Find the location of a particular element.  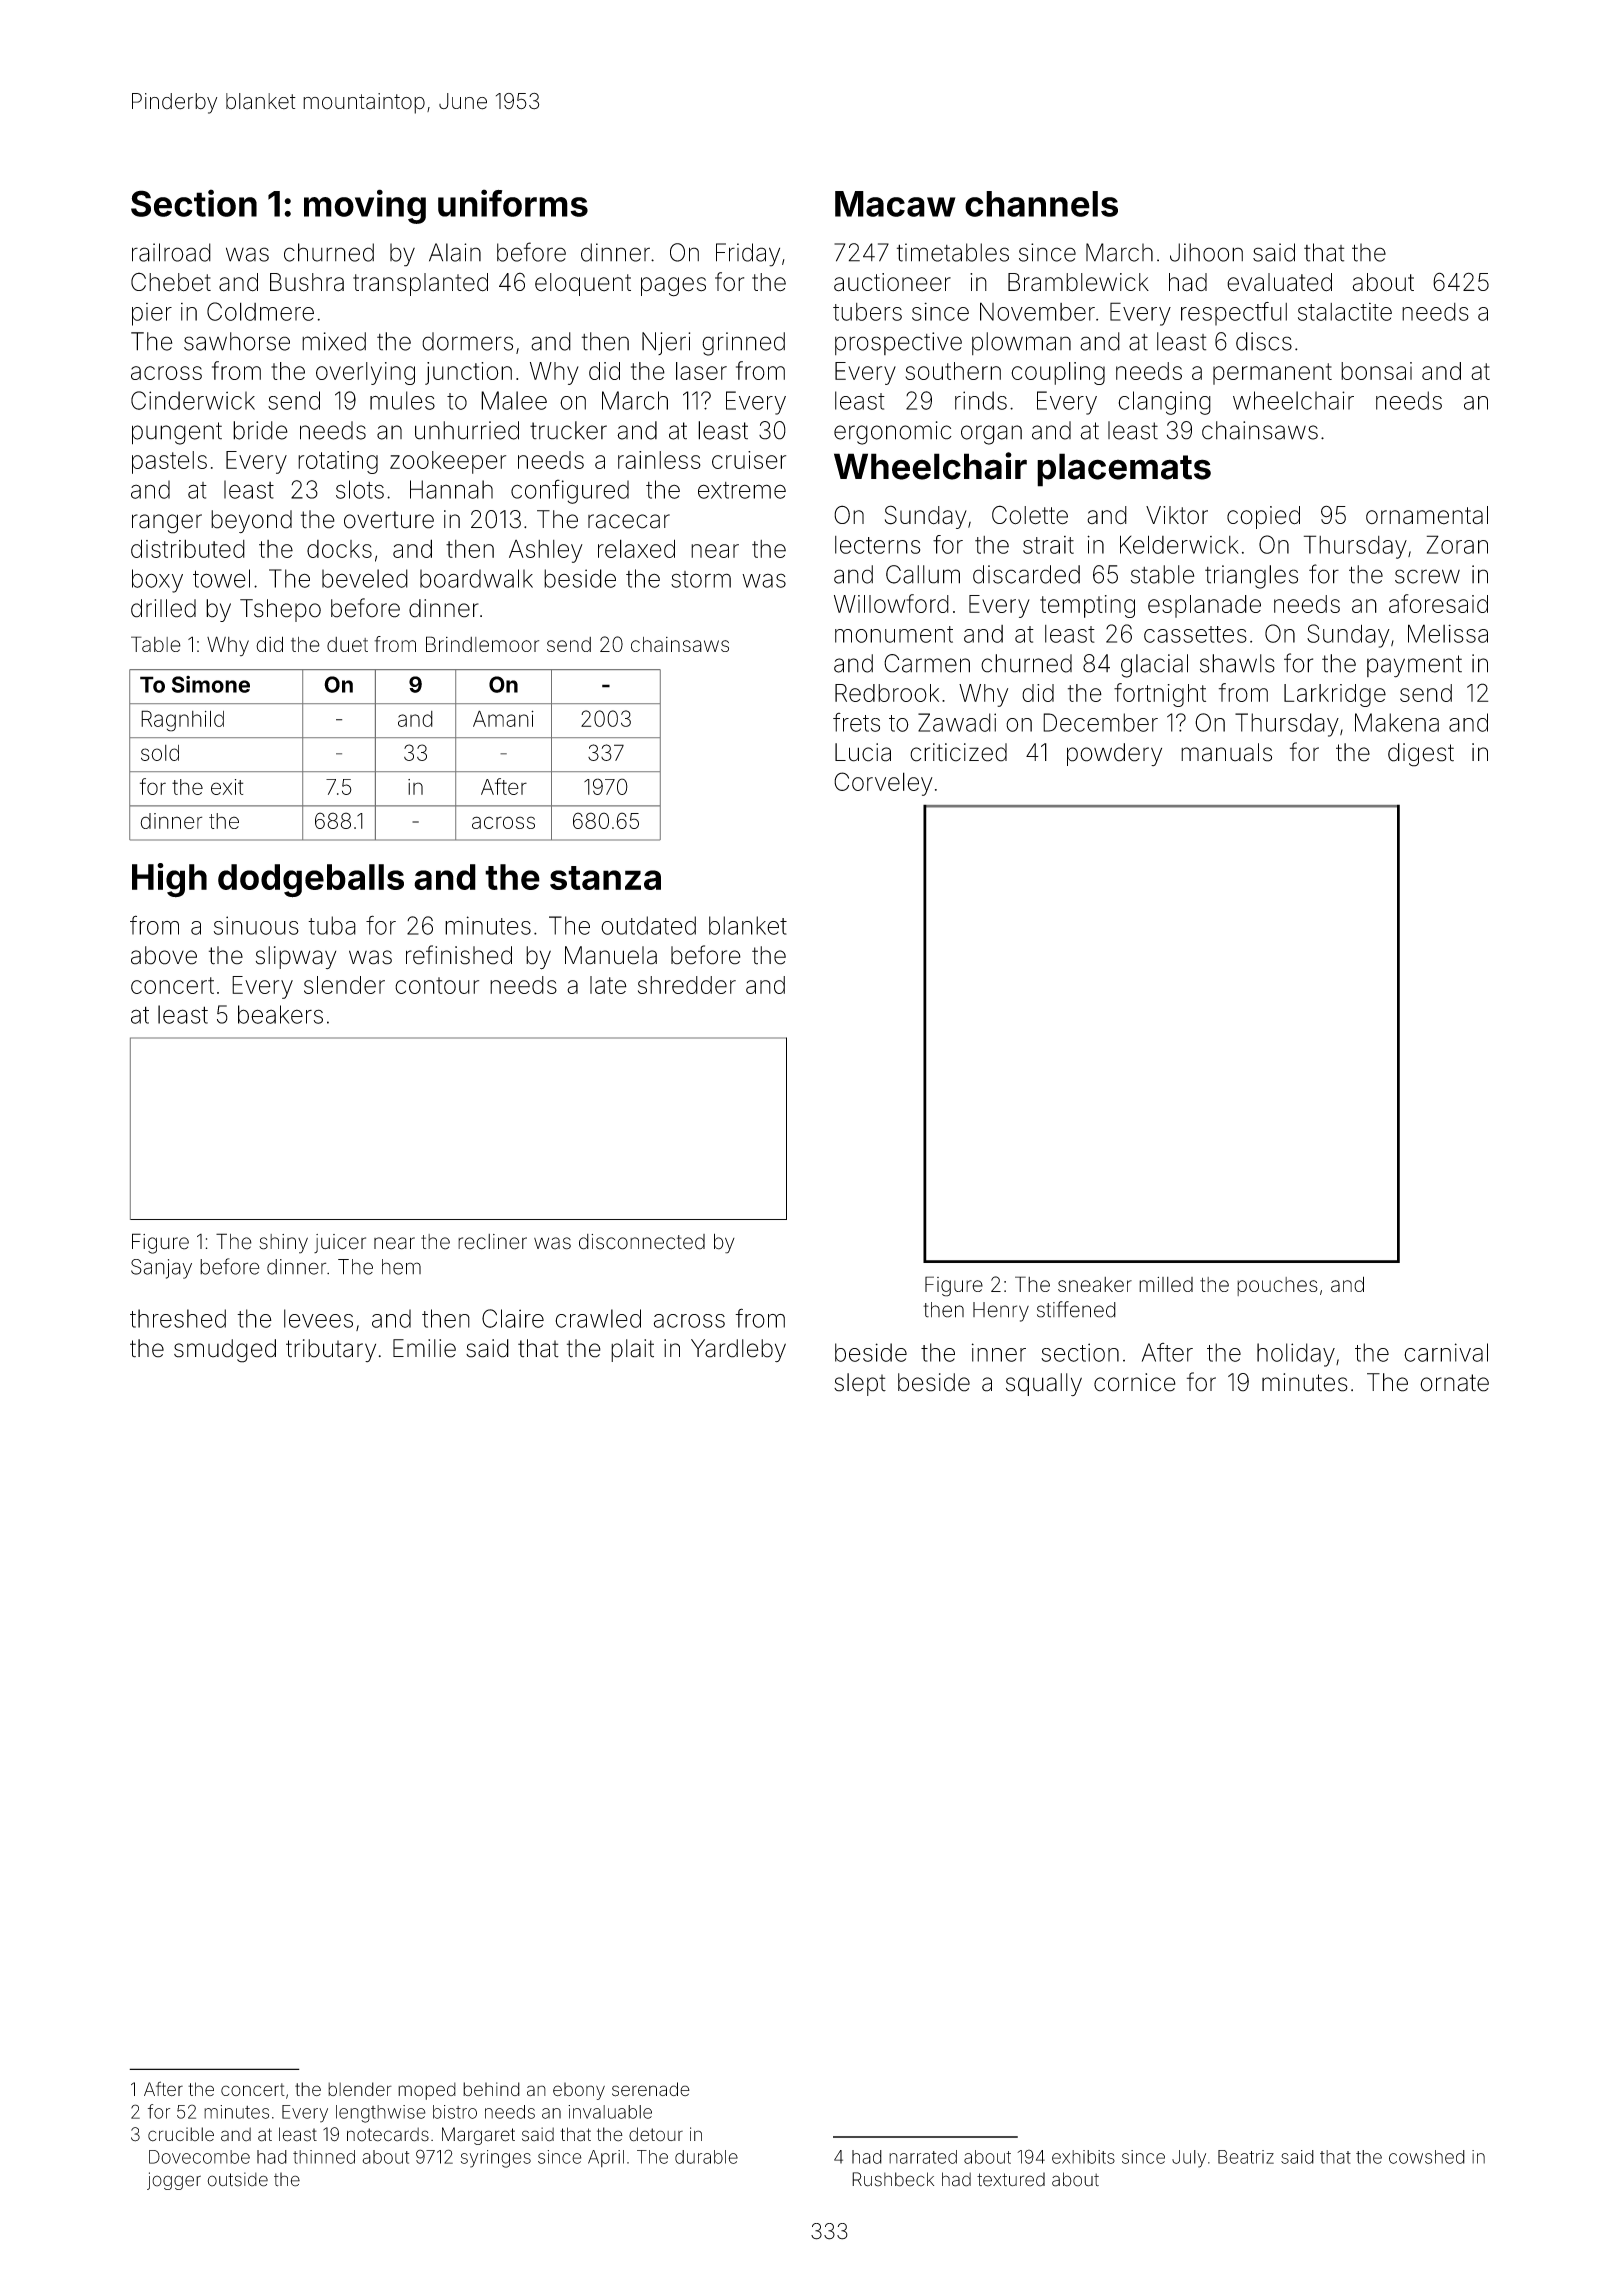

shredder is located at coordinates (687, 985).
